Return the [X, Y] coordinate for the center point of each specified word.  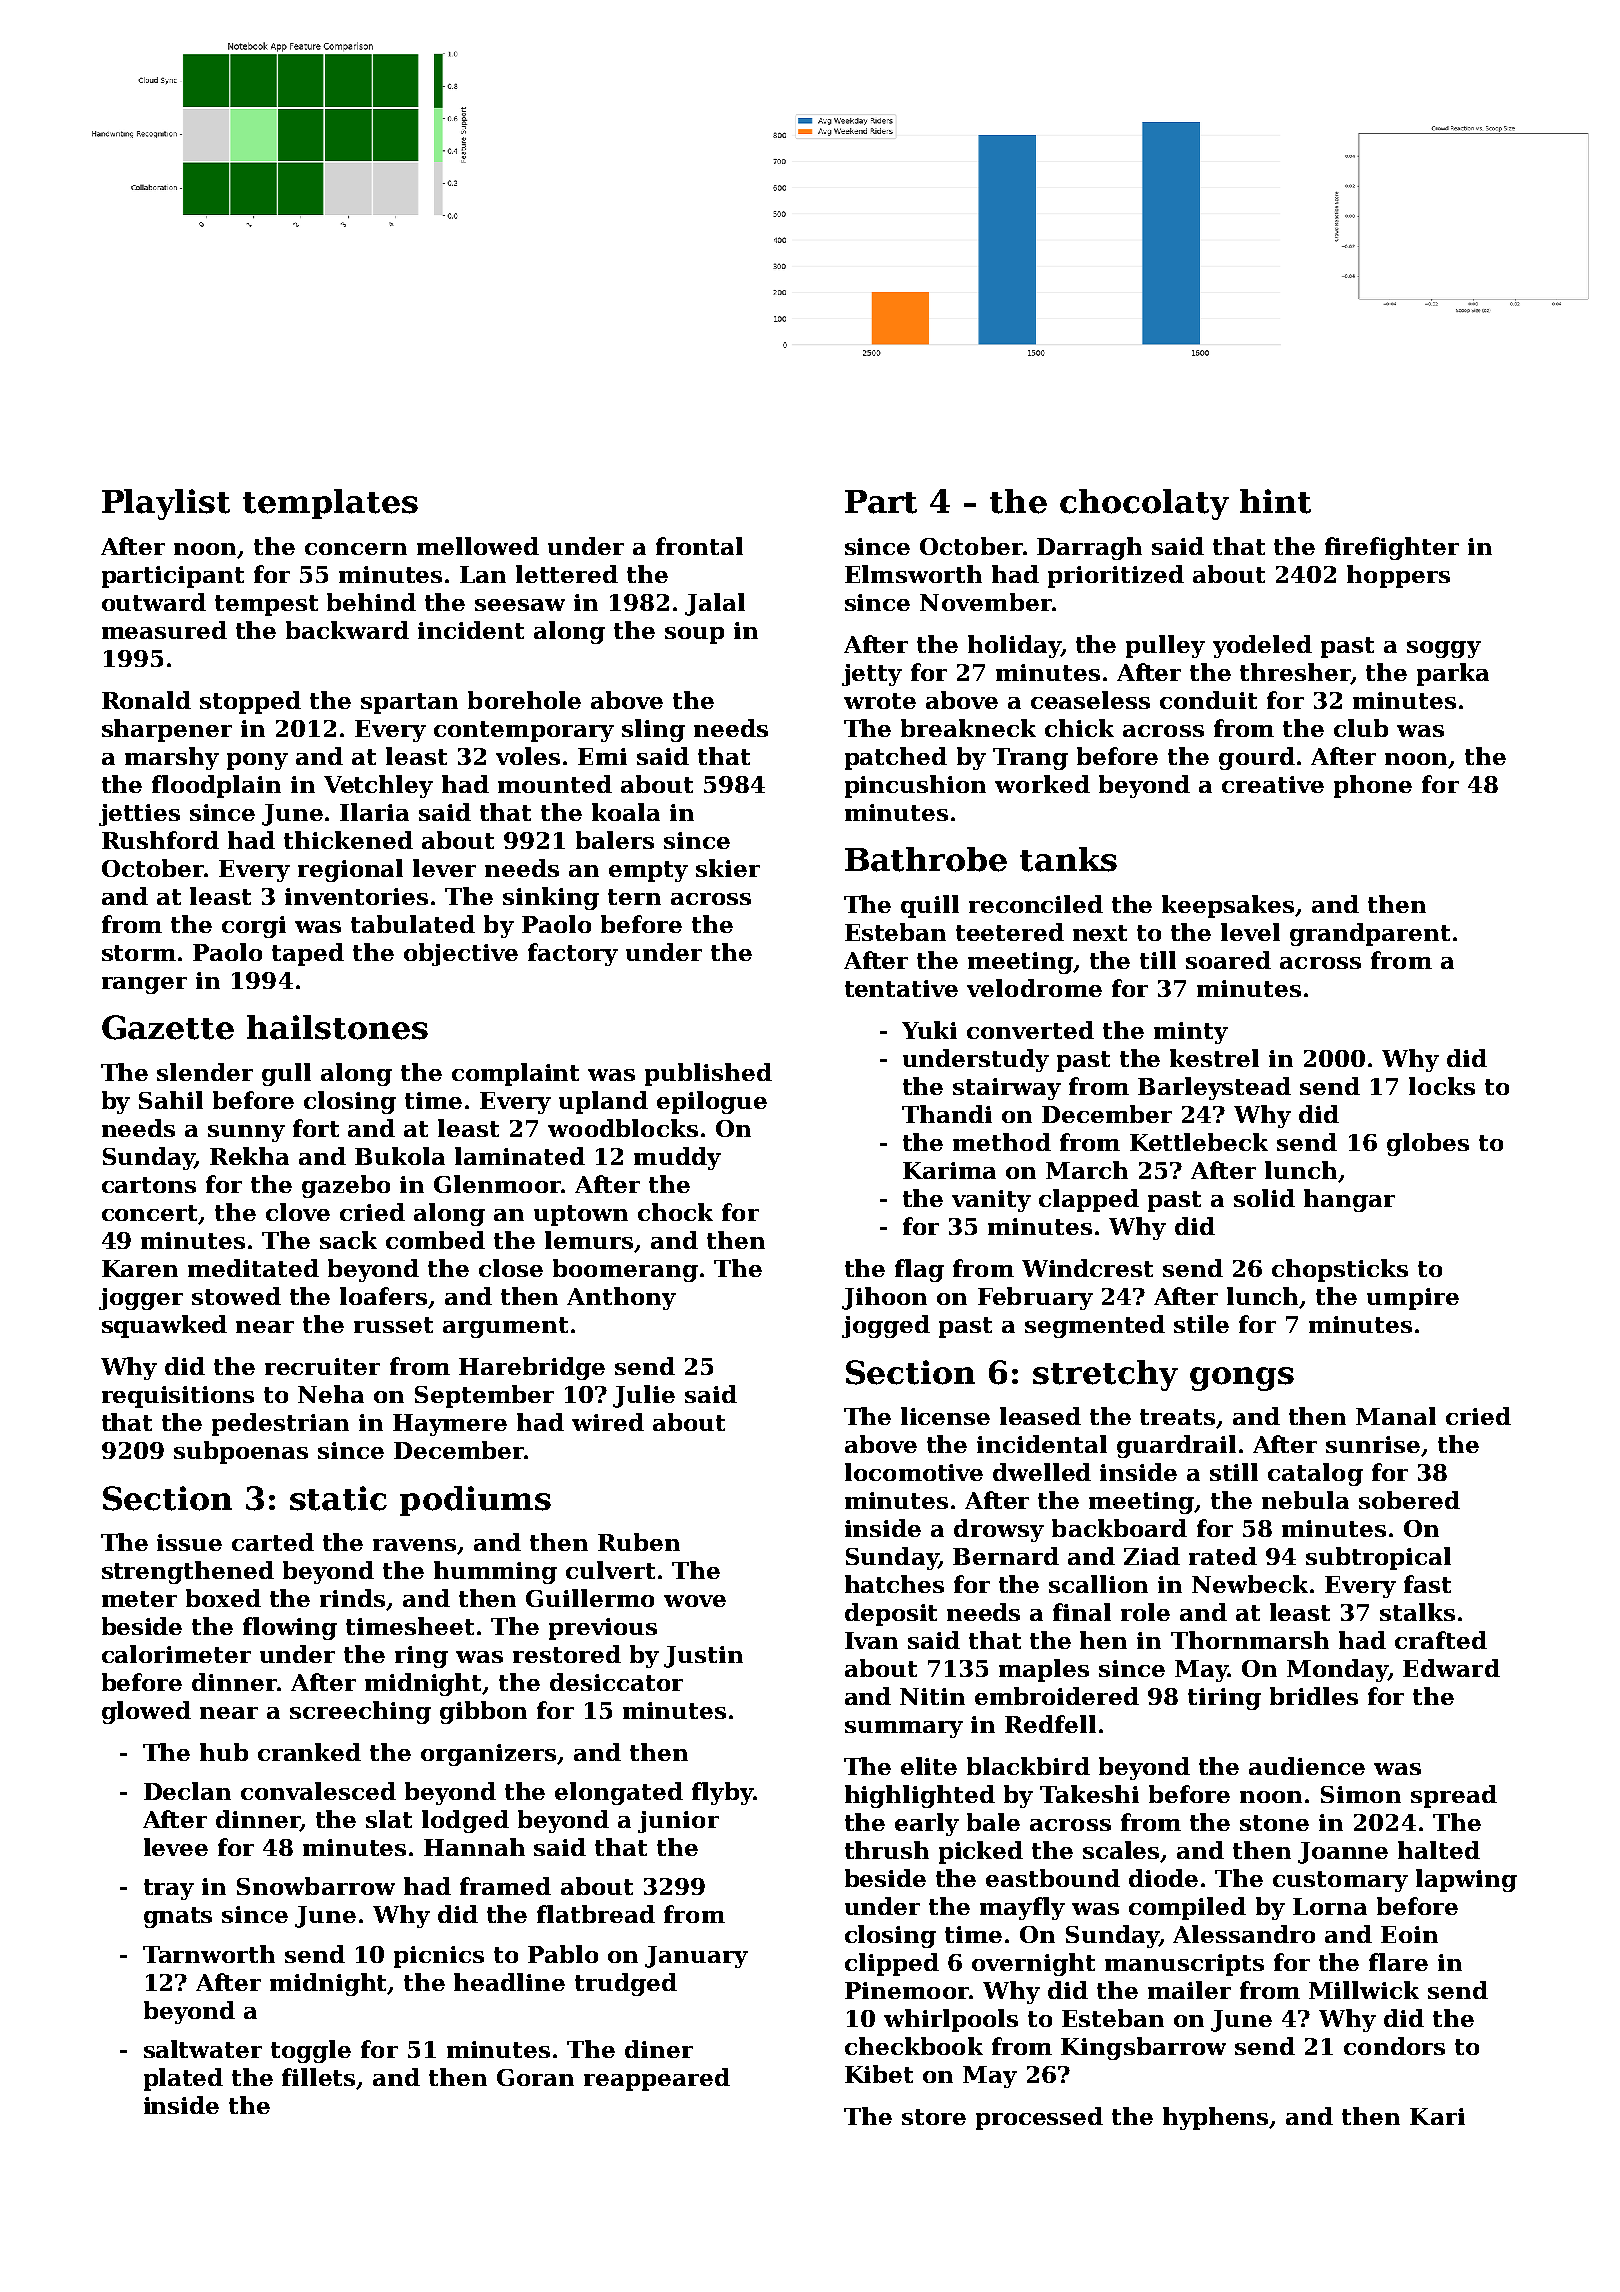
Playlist [166, 504]
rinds [353, 1599]
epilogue [712, 1102]
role [1145, 1612]
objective [461, 954]
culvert [610, 1570]
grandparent [1370, 934]
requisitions [178, 1397]
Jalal [715, 604]
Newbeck [1250, 1584]
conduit [1208, 700]
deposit [891, 1614]
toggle [311, 2051]
